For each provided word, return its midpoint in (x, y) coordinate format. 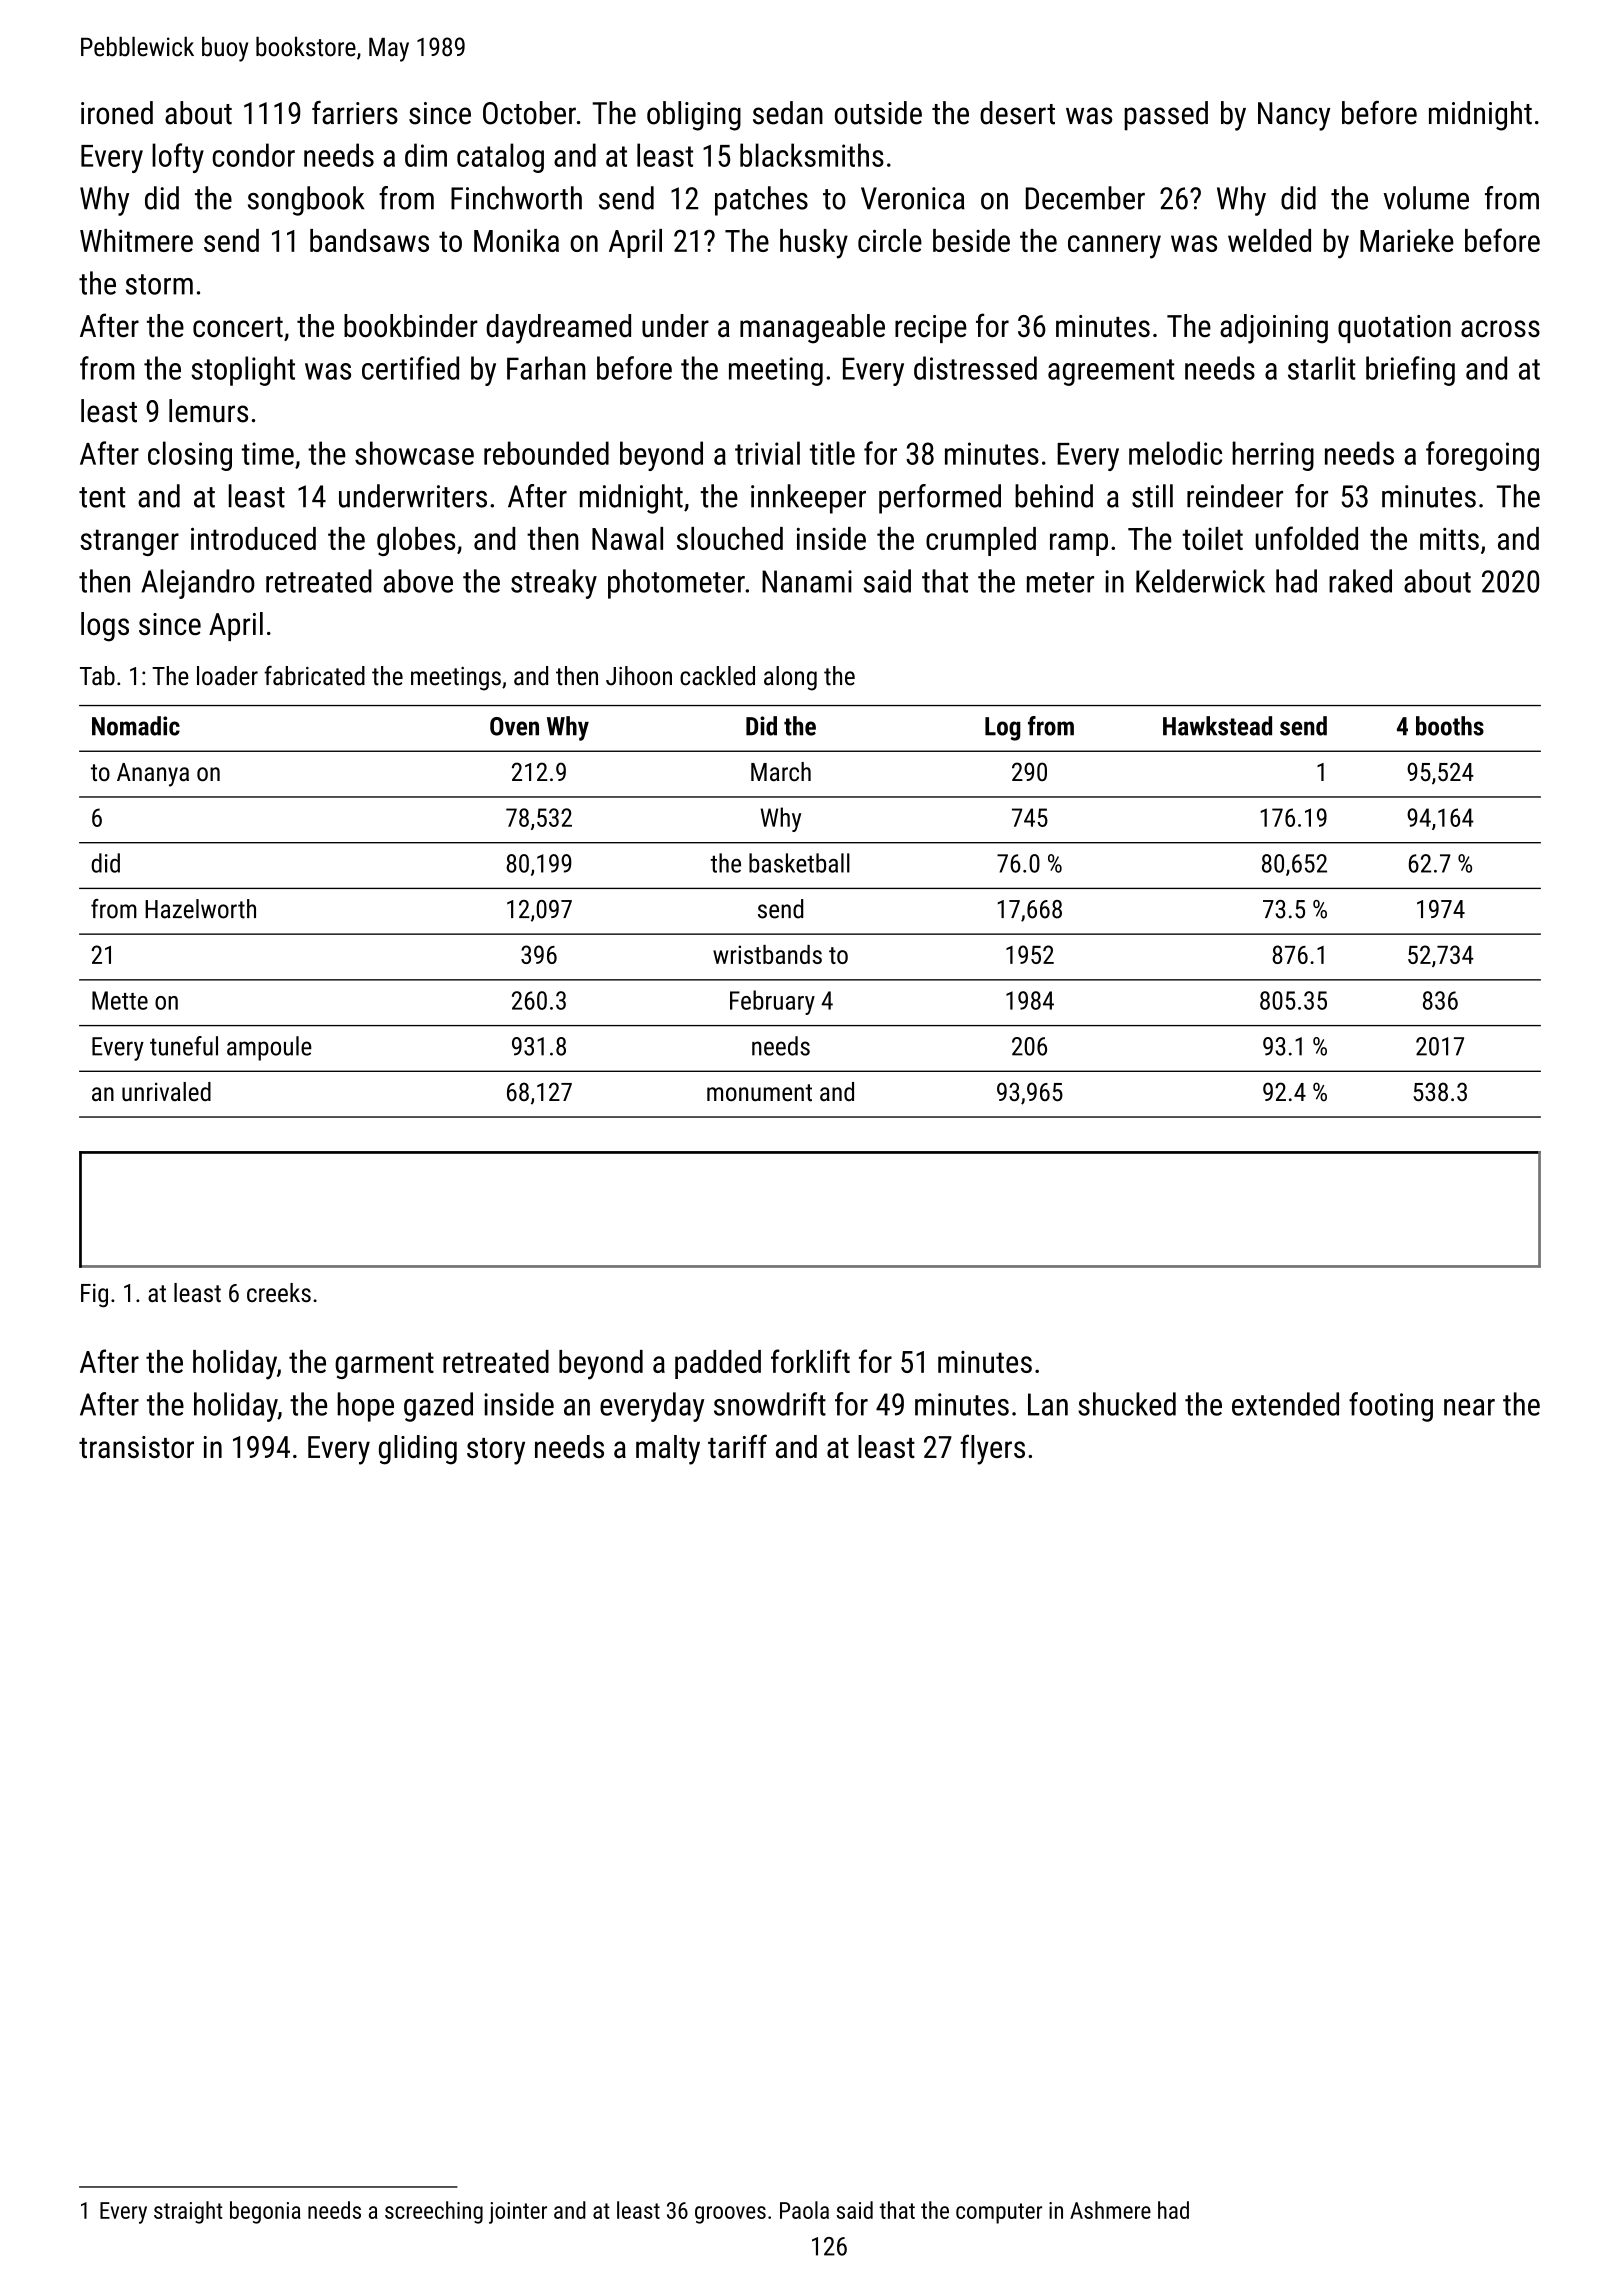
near (1469, 1407)
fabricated (314, 675)
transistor (136, 1447)
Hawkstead (1217, 726)
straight (188, 2212)
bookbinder (411, 325)
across (1500, 328)
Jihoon (639, 676)
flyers (992, 1449)
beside (971, 240)
